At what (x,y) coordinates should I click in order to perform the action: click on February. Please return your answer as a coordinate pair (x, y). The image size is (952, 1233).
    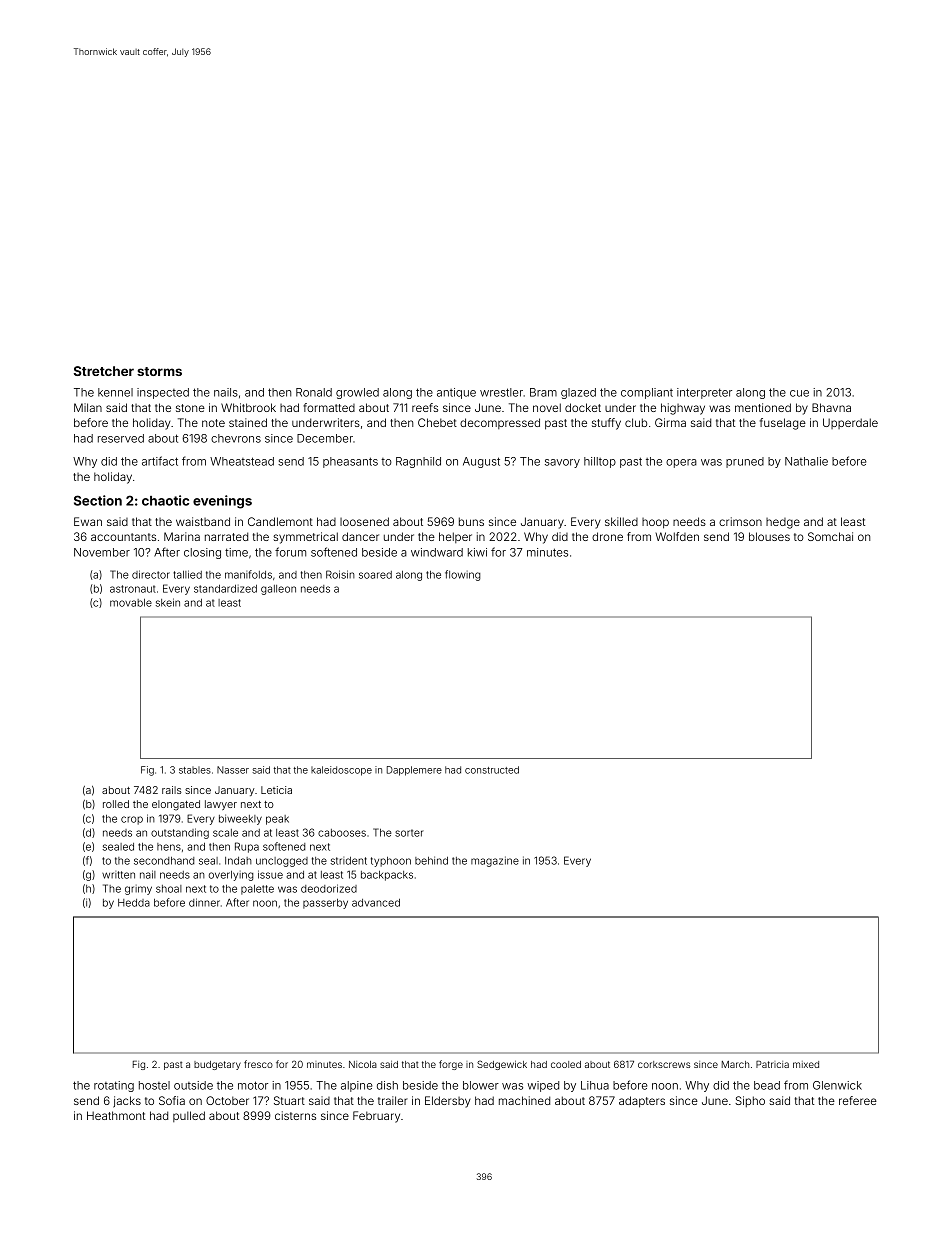
    Looking at the image, I should click on (376, 1117).
